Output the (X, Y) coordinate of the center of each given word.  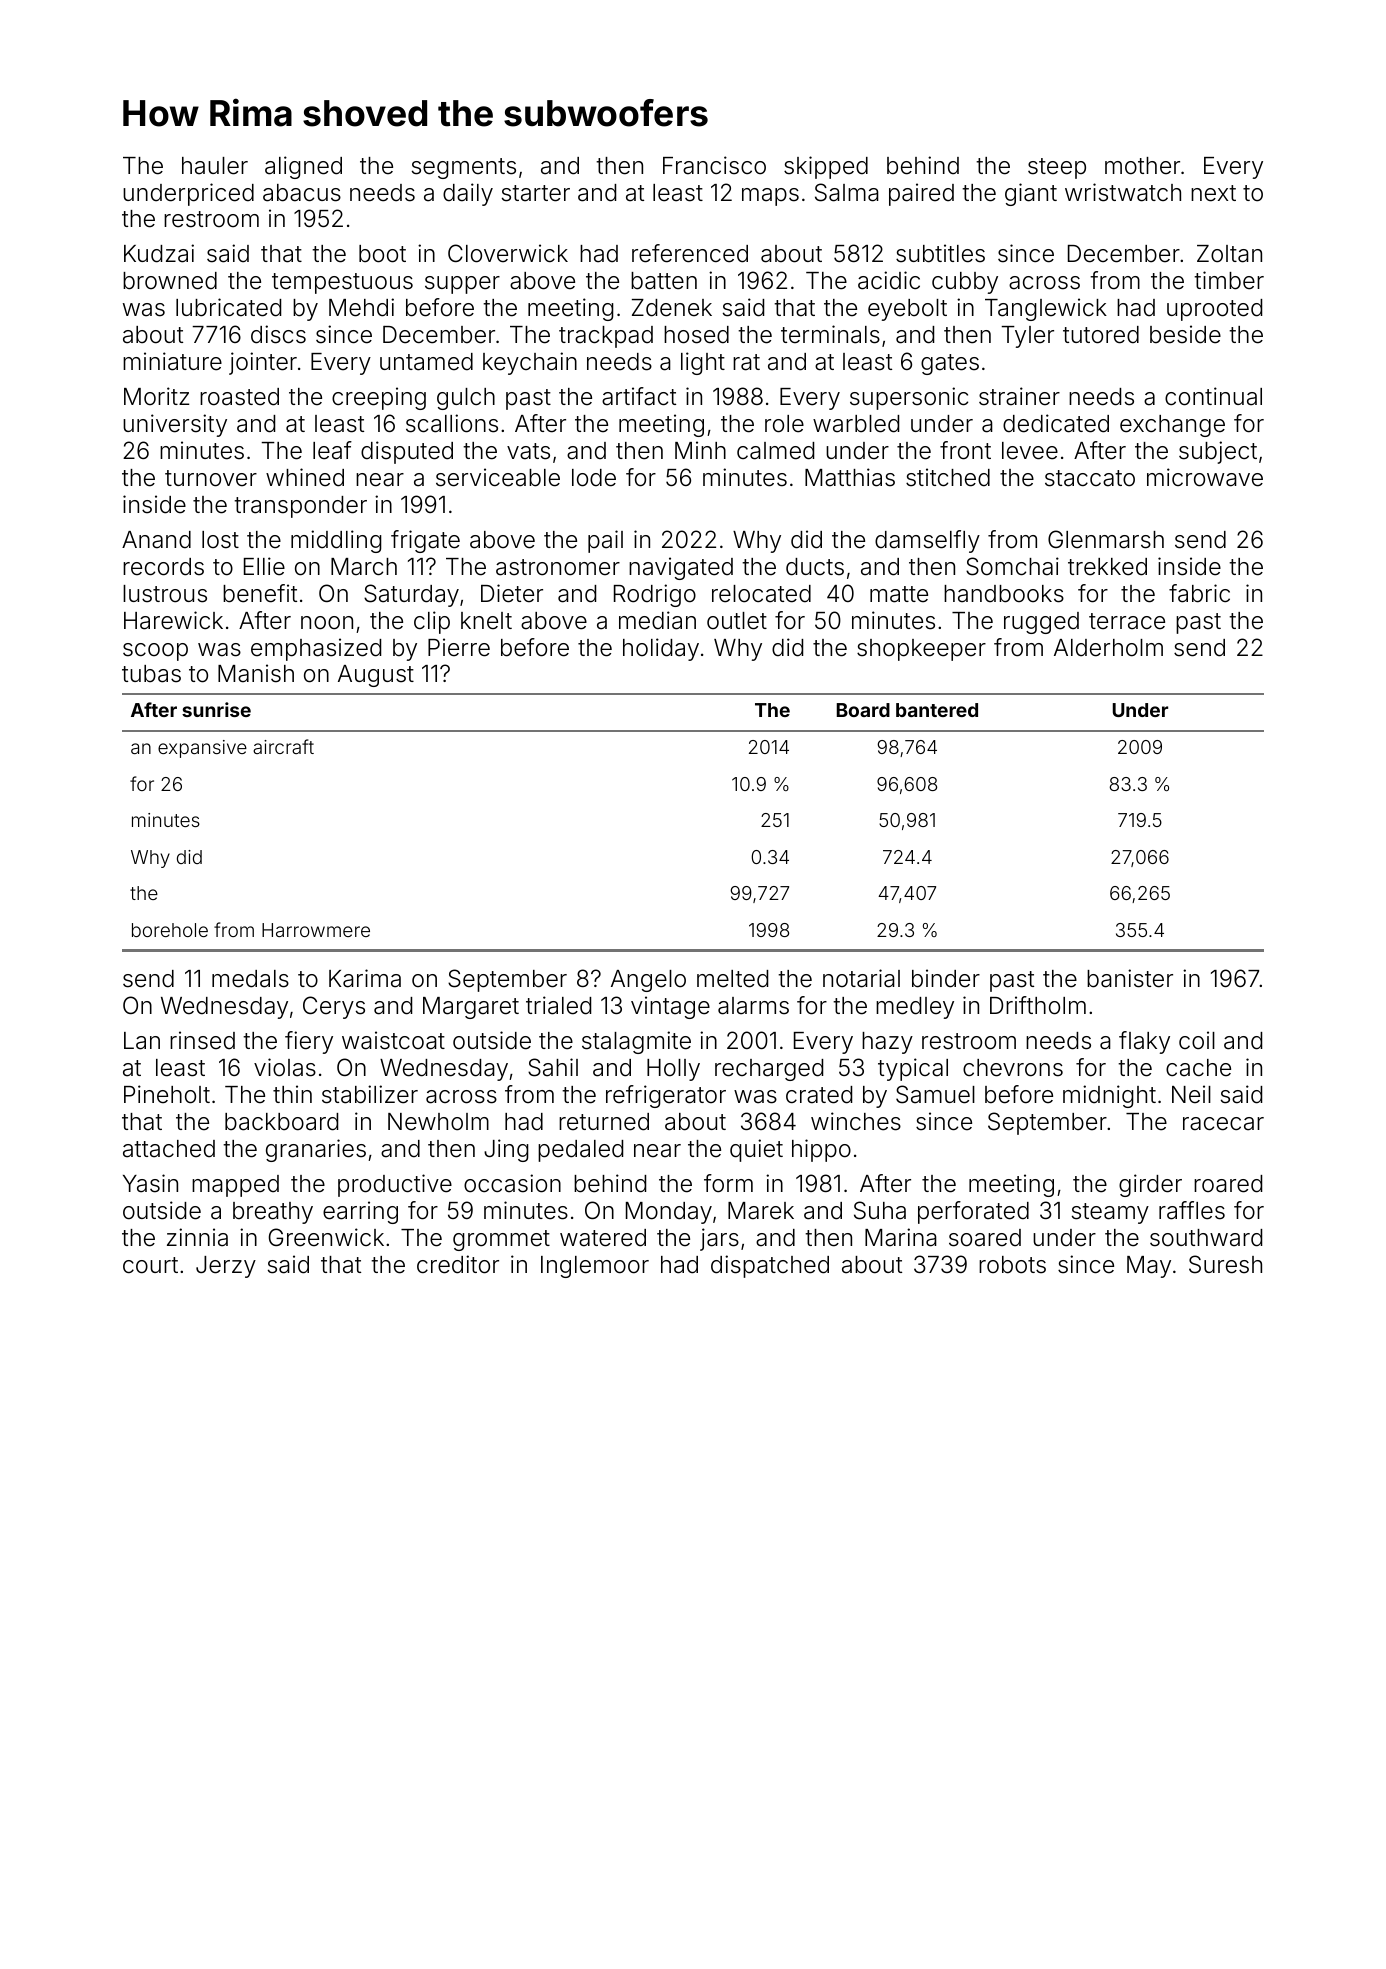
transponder (300, 507)
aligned (303, 167)
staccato (1090, 478)
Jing (506, 1150)
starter (536, 193)
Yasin (150, 1183)
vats (528, 451)
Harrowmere (316, 930)
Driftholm (1038, 1005)
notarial (861, 978)
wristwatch (1123, 192)
